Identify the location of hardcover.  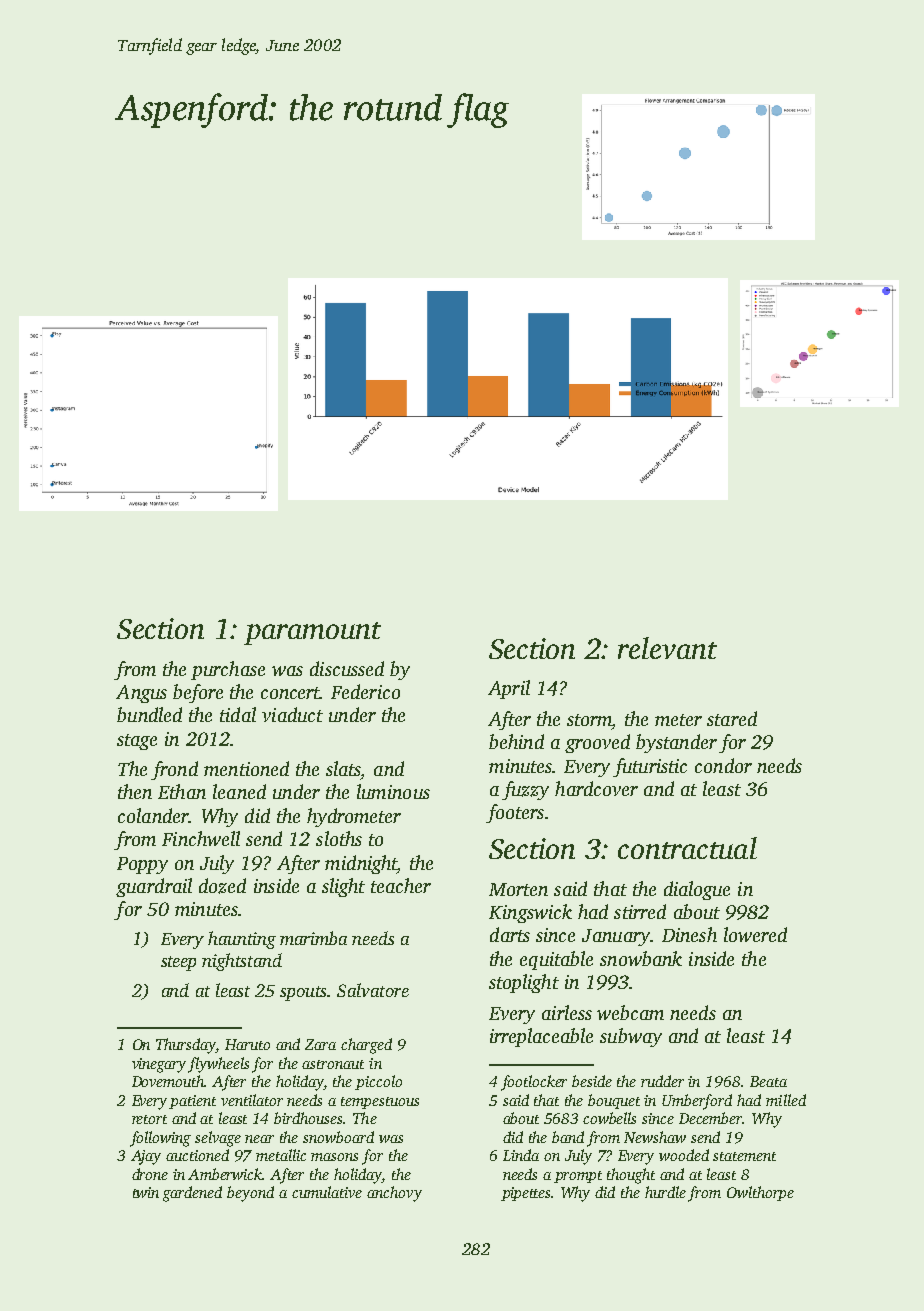
(596, 788).
